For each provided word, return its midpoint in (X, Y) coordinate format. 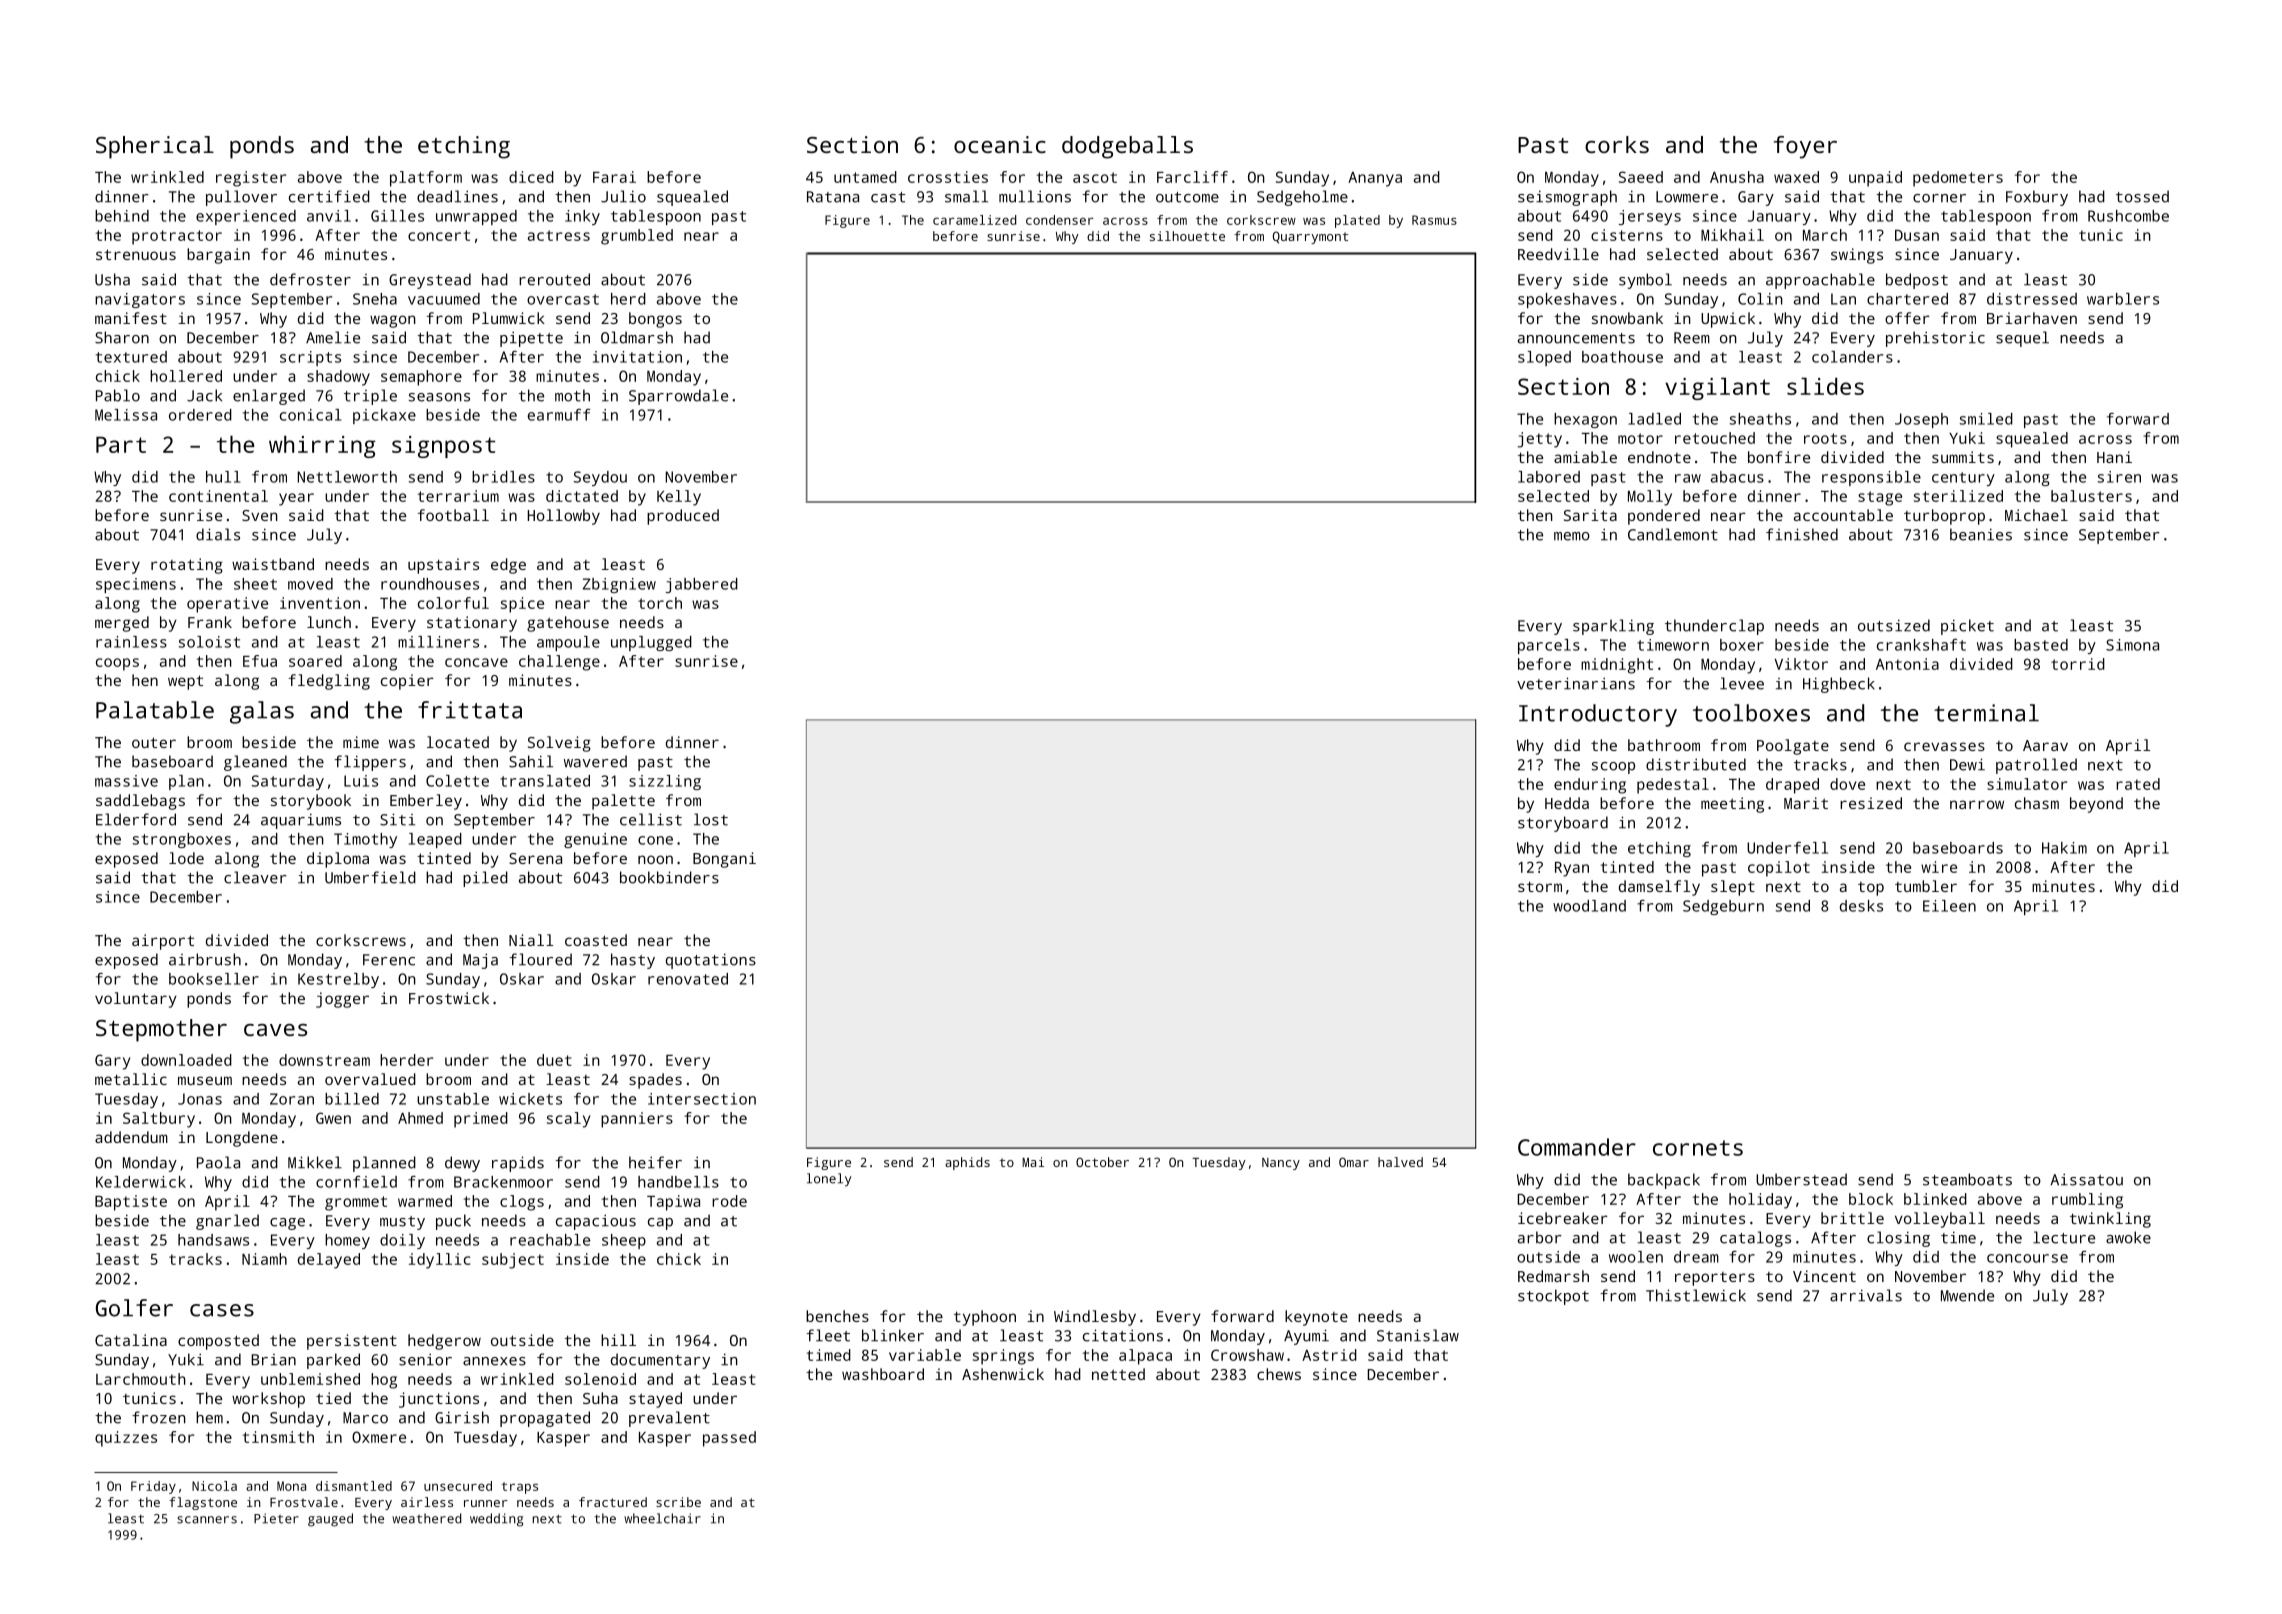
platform (426, 179)
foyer (1805, 147)
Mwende (1967, 1295)
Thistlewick (1696, 1295)
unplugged (651, 643)
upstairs (443, 566)
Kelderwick (141, 1182)
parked (333, 1361)
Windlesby (1095, 1318)
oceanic (1000, 144)
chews (1279, 1374)
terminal (1986, 713)
